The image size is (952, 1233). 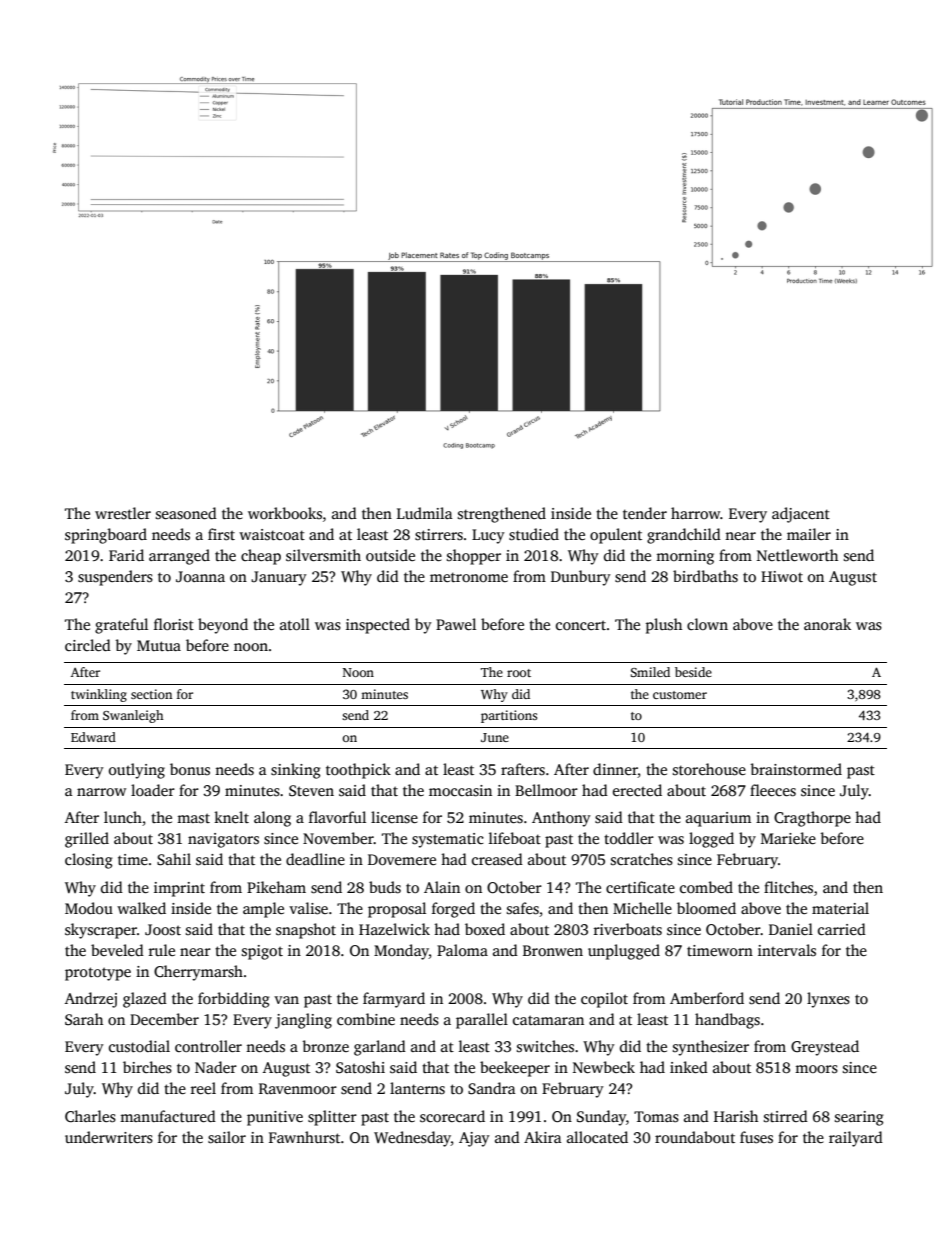 I want to click on Joost, so click(x=163, y=930).
